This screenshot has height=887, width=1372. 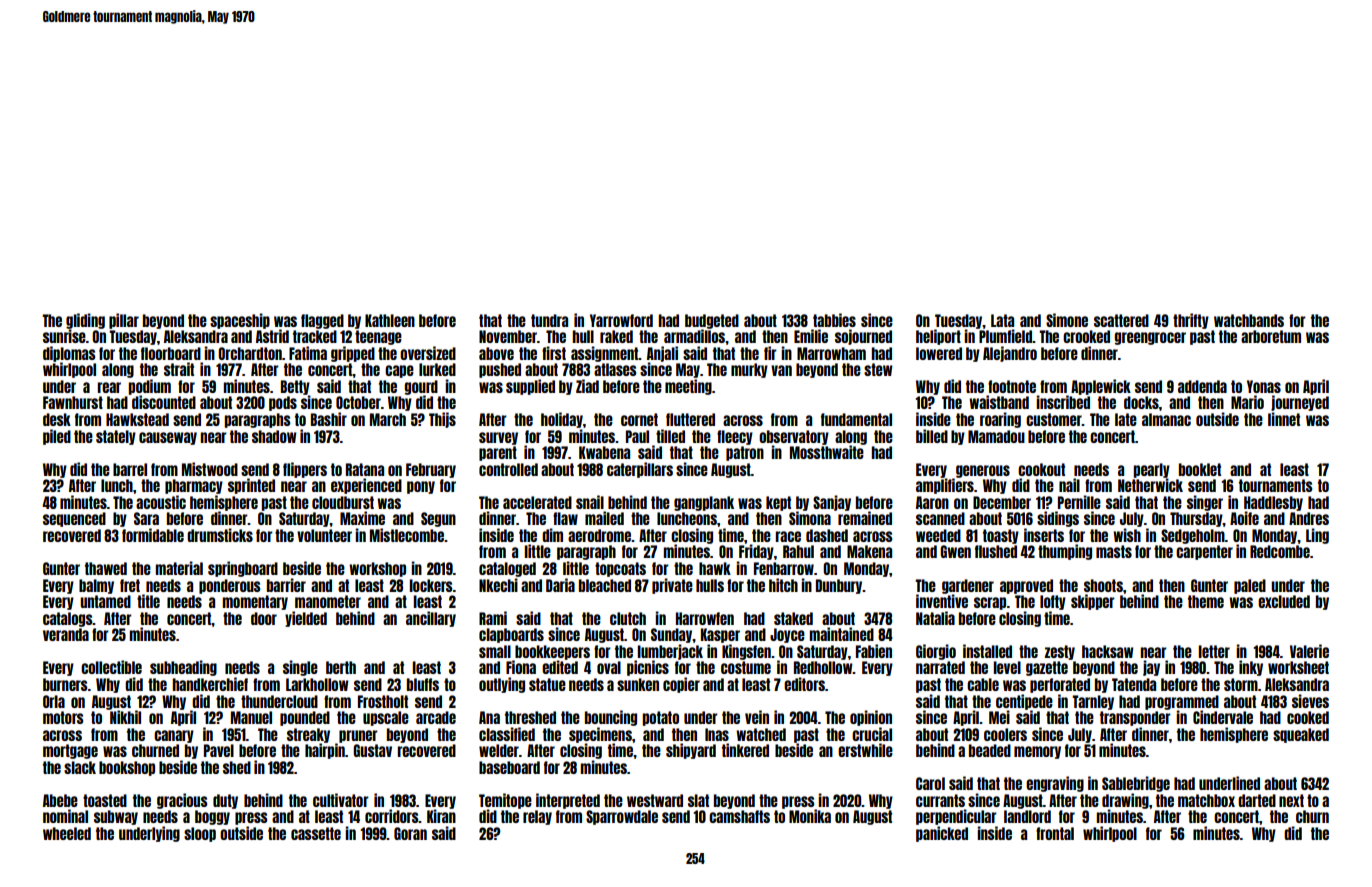 I want to click on watched, so click(x=761, y=734).
